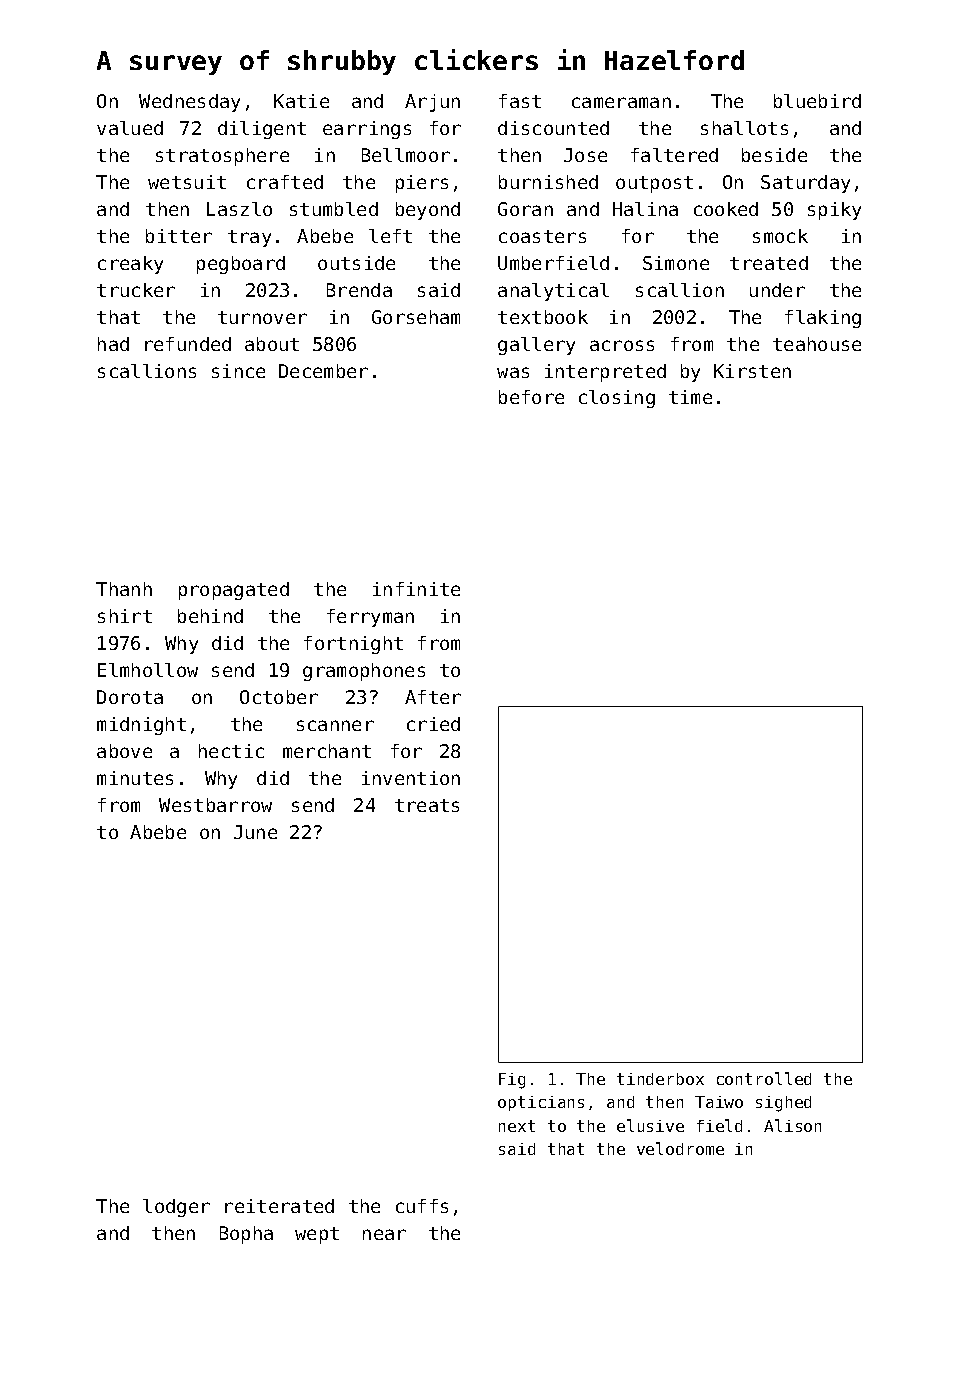 This screenshot has width=960, height=1390. I want to click on behind, so click(210, 616).
